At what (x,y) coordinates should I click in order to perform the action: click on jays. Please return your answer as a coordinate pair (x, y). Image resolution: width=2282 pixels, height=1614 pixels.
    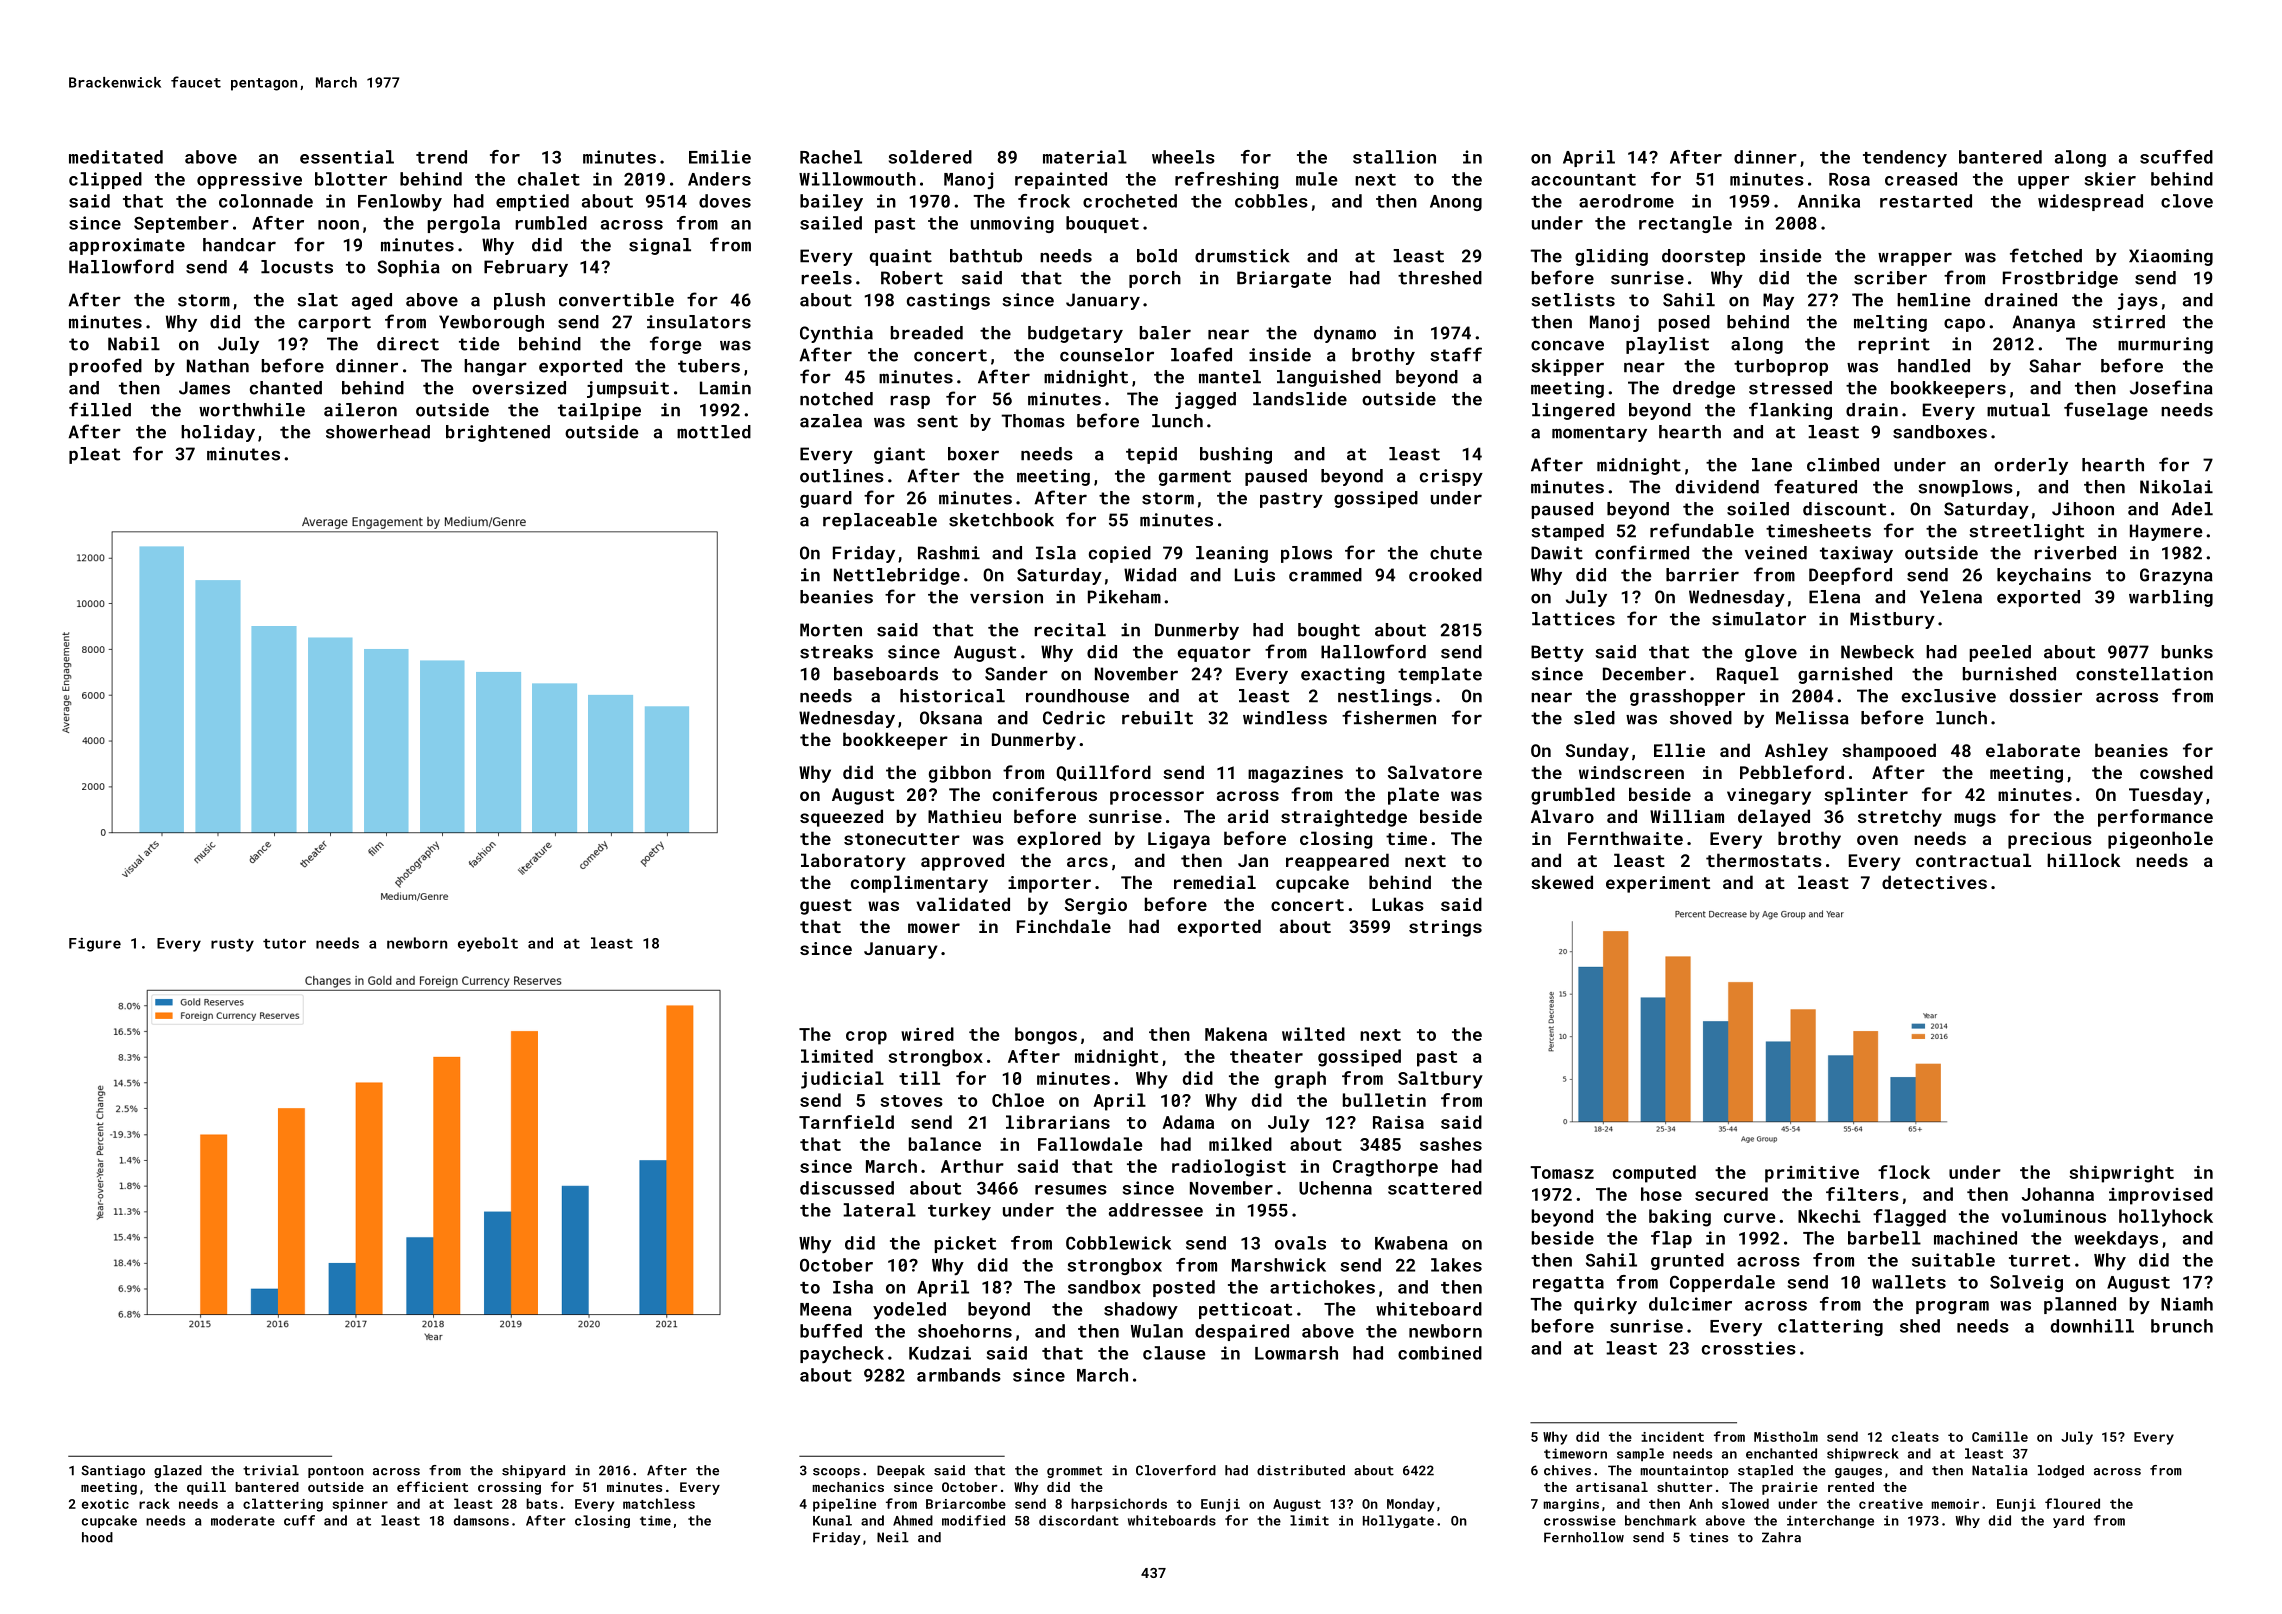
    Looking at the image, I should click on (2137, 301).
